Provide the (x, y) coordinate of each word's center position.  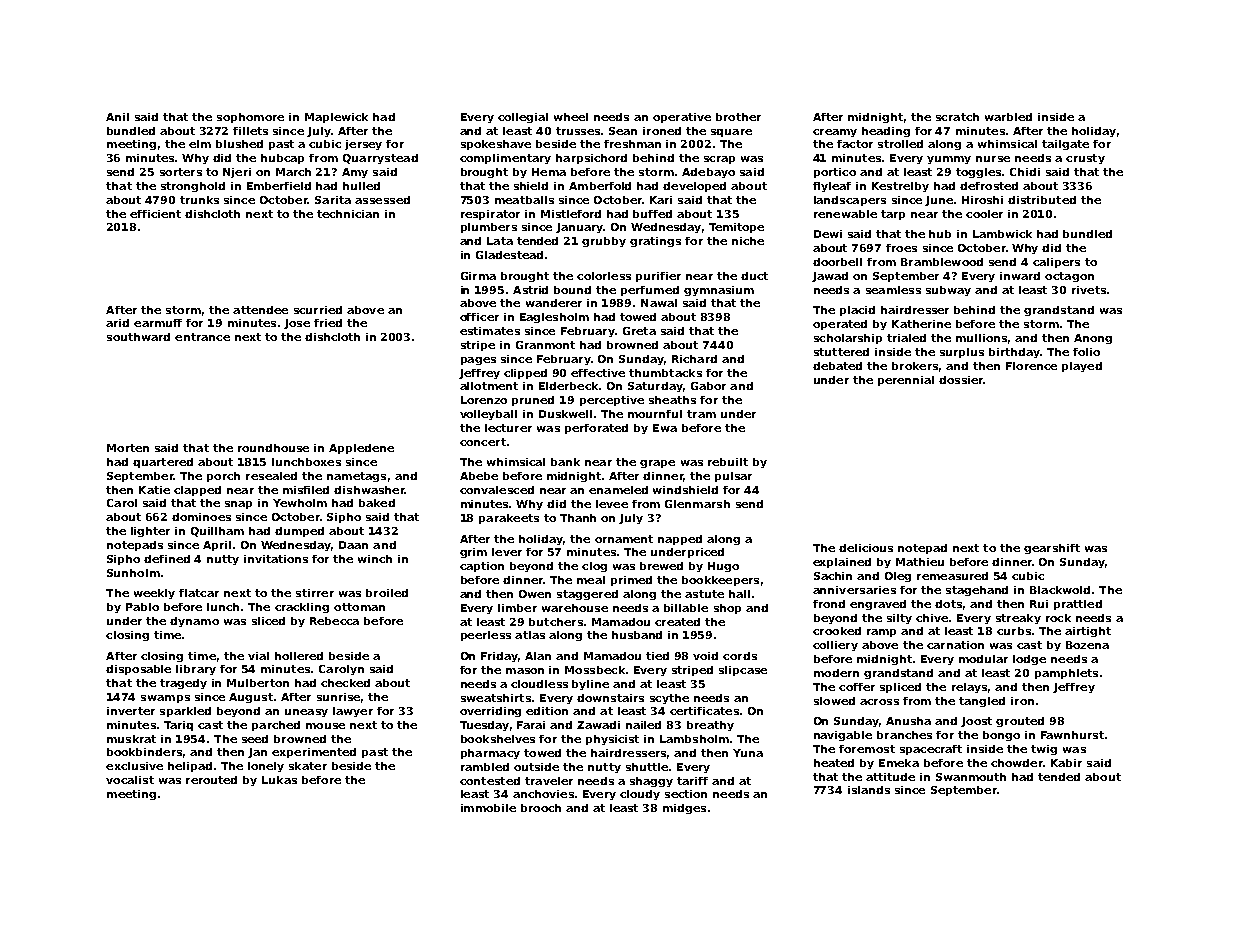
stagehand (977, 591)
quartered (163, 463)
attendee (260, 310)
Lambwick (1002, 234)
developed (694, 187)
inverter (131, 711)
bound (572, 290)
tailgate (1065, 145)
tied (657, 656)
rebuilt (728, 462)
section (686, 794)
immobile (488, 808)
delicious (866, 548)
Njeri (237, 173)
